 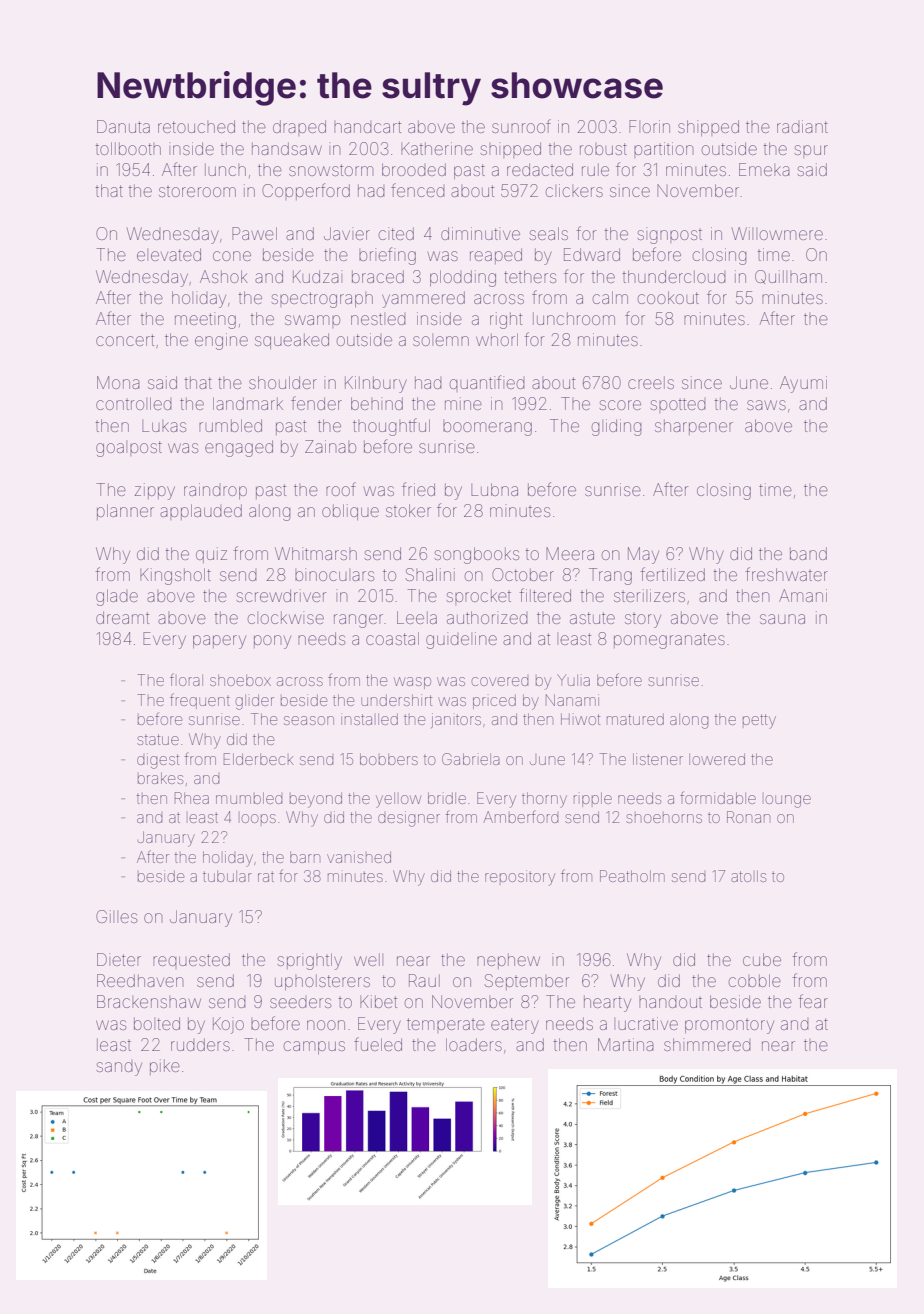 What do you see at coordinates (497, 339) in the image?
I see `whorl` at bounding box center [497, 339].
